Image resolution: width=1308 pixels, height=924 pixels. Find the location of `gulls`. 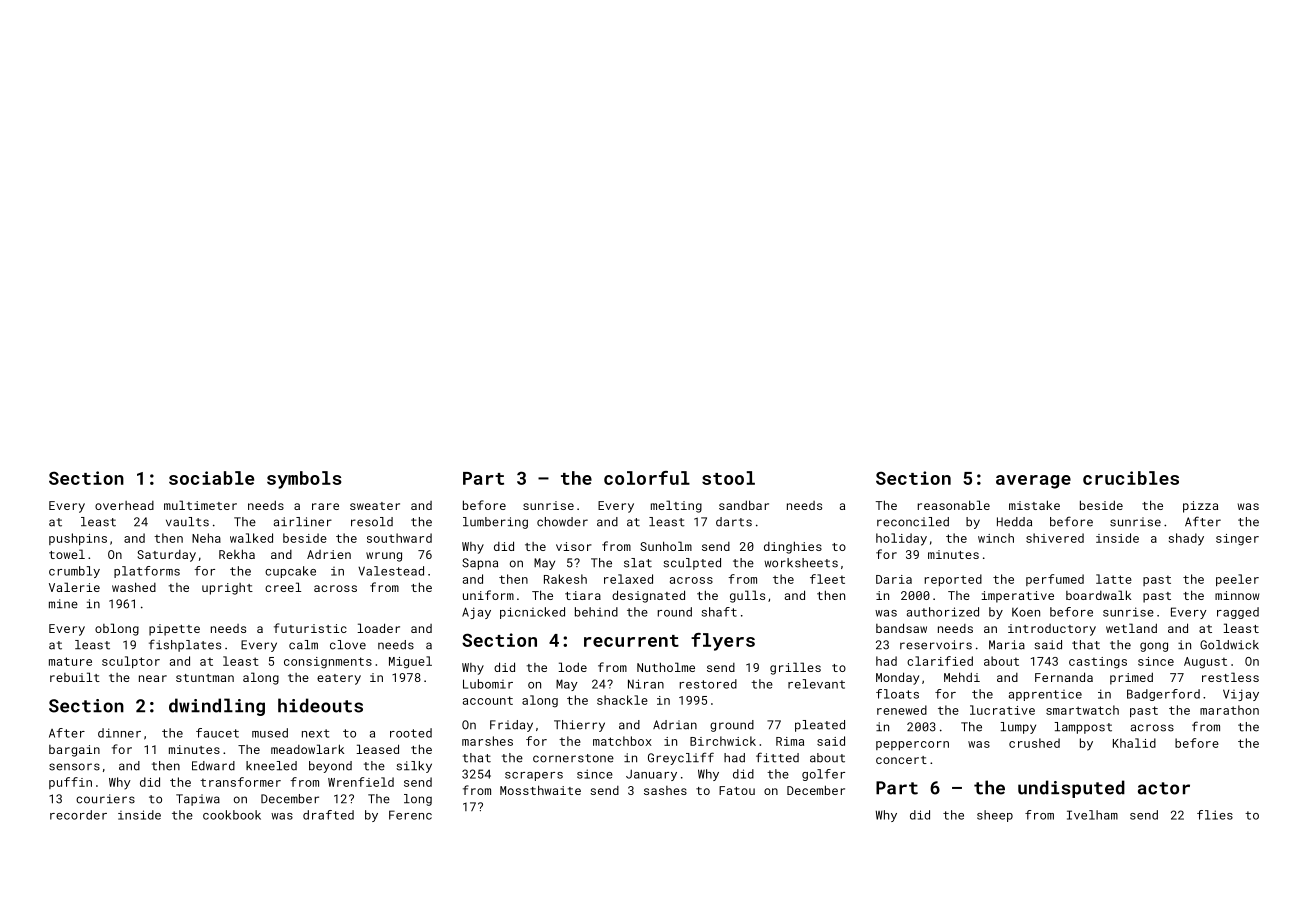

gulls is located at coordinates (747, 596).
